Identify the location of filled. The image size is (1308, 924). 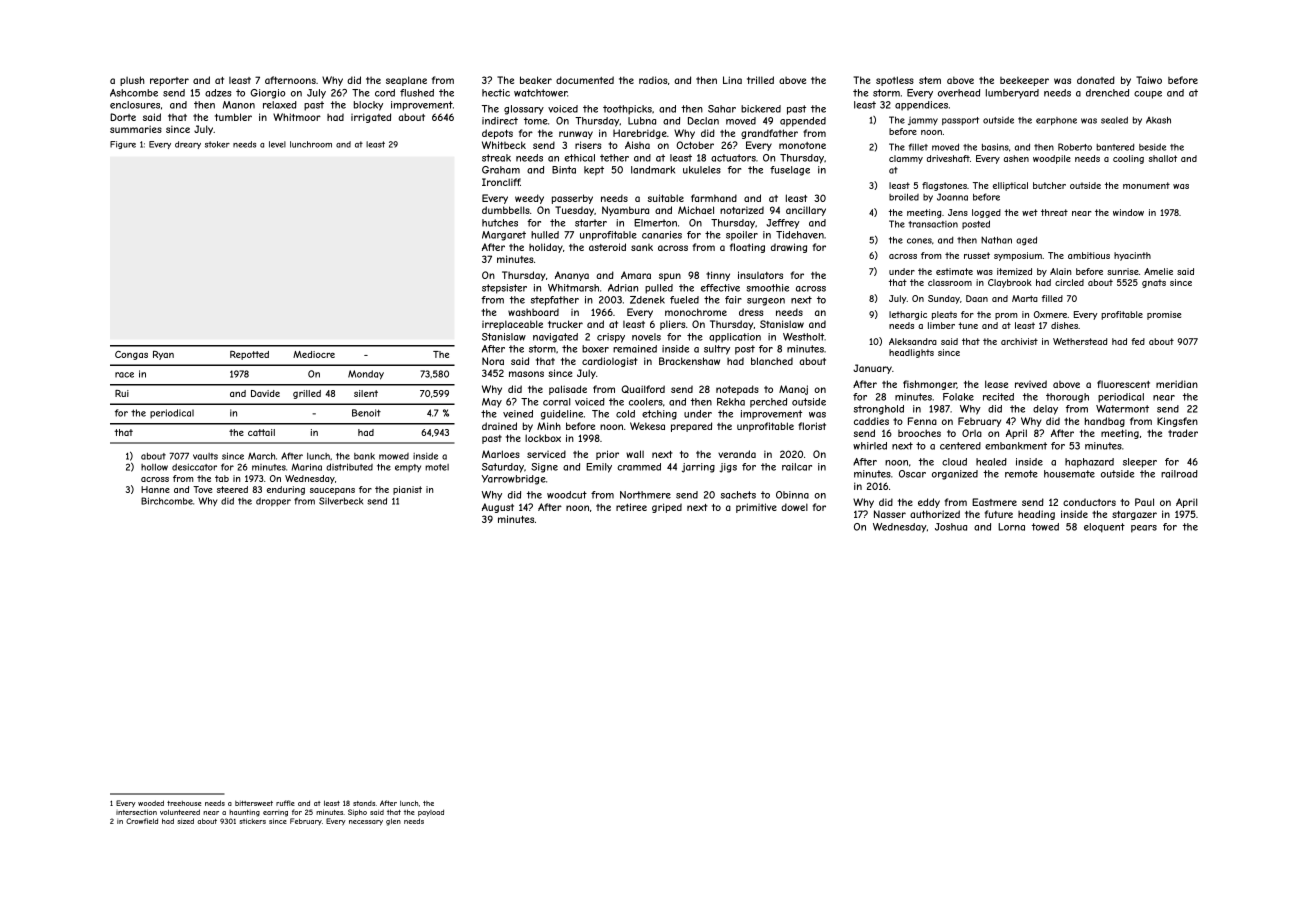
(1052, 298).
